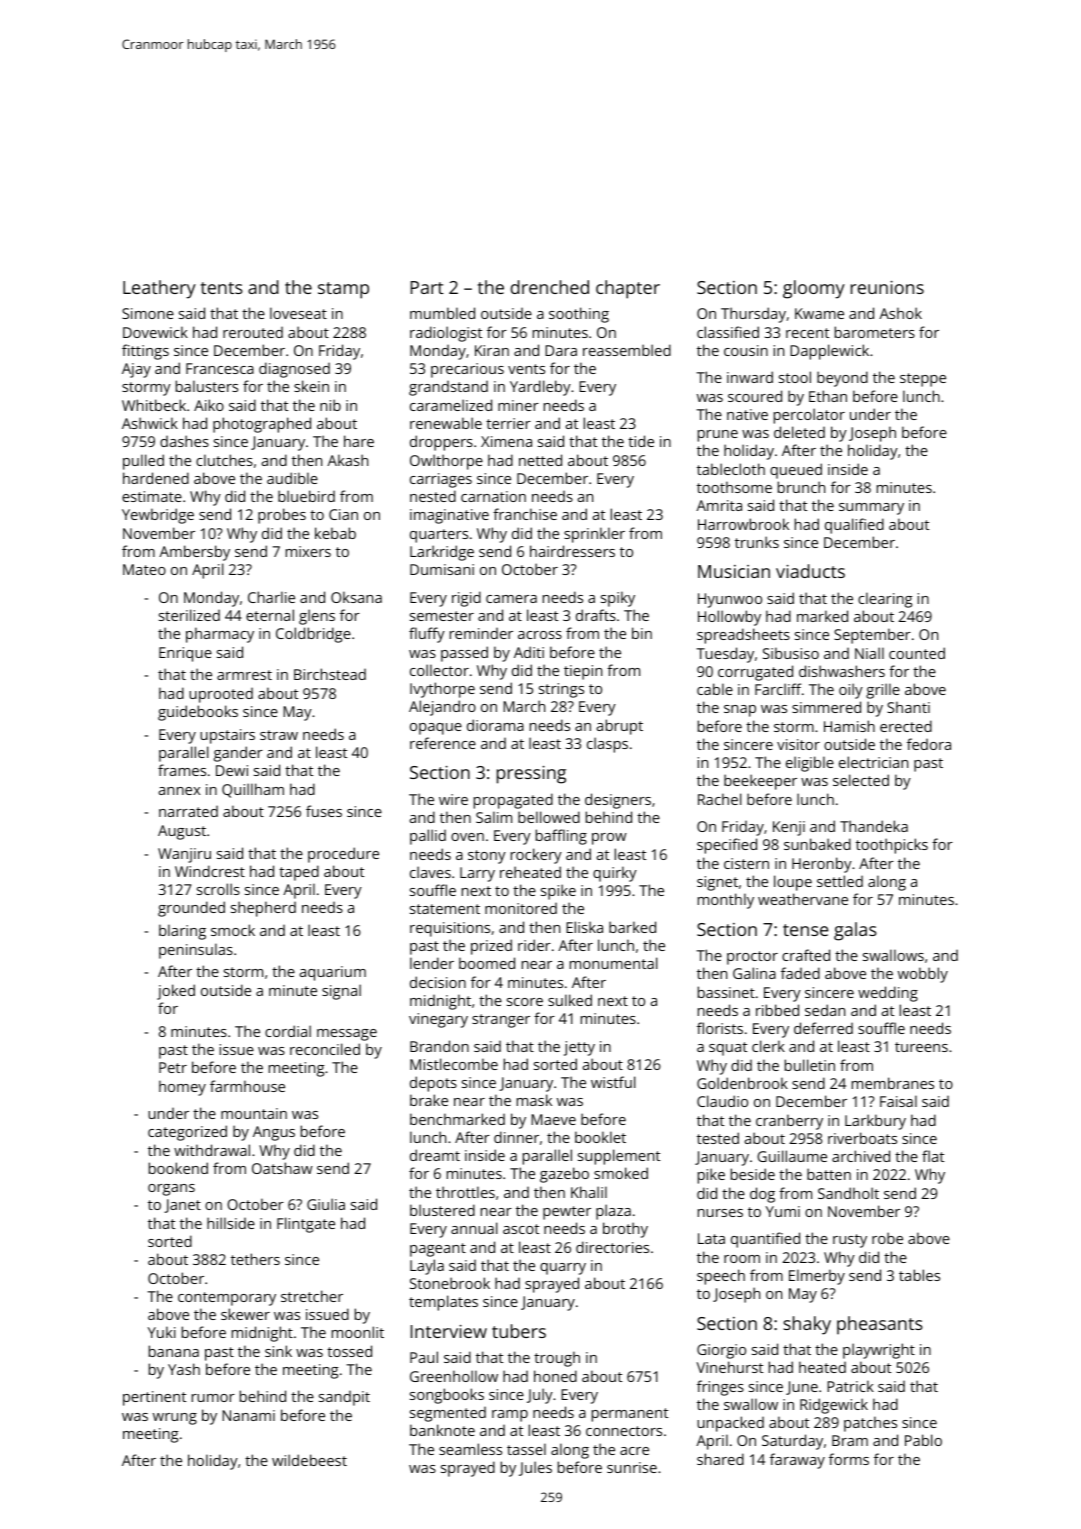 The width and height of the screenshot is (1081, 1529). Describe the element at coordinates (550, 287) in the screenshot. I see `drenched` at that location.
